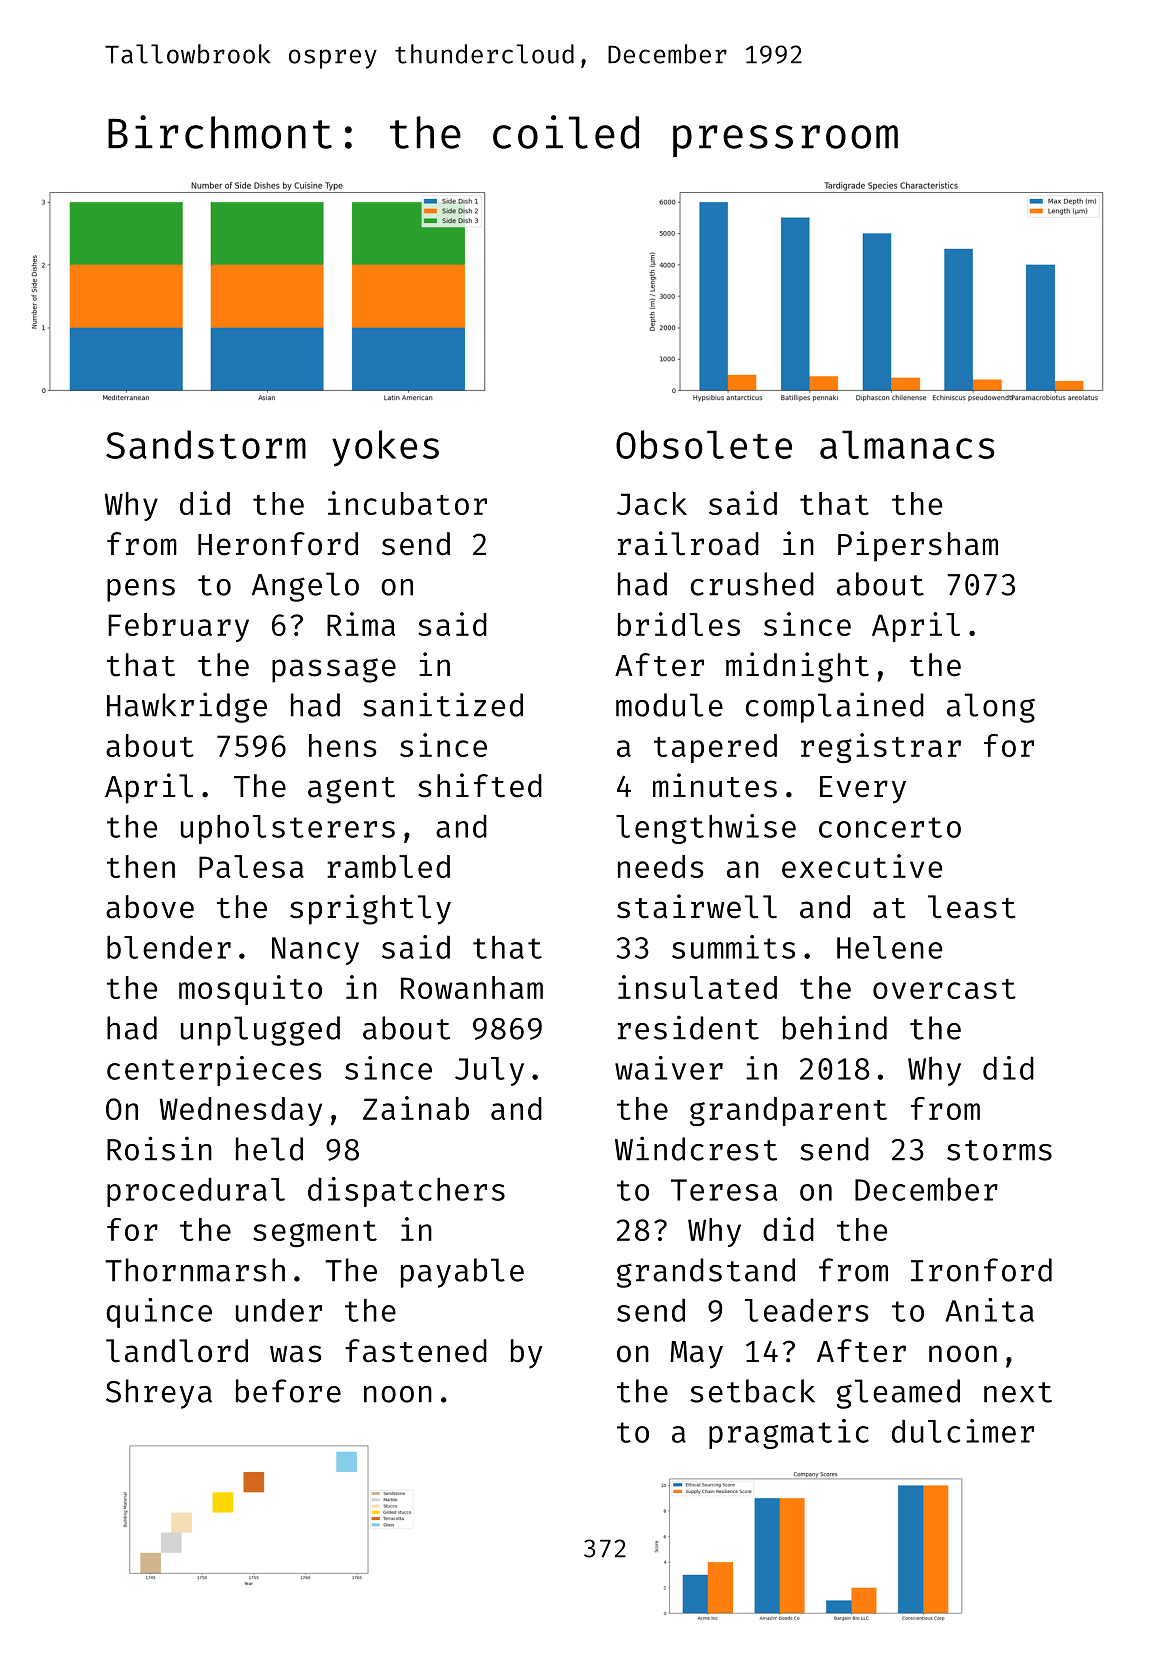 This image has height=1654, width=1165. Describe the element at coordinates (706, 1273) in the image. I see `grandstand` at that location.
